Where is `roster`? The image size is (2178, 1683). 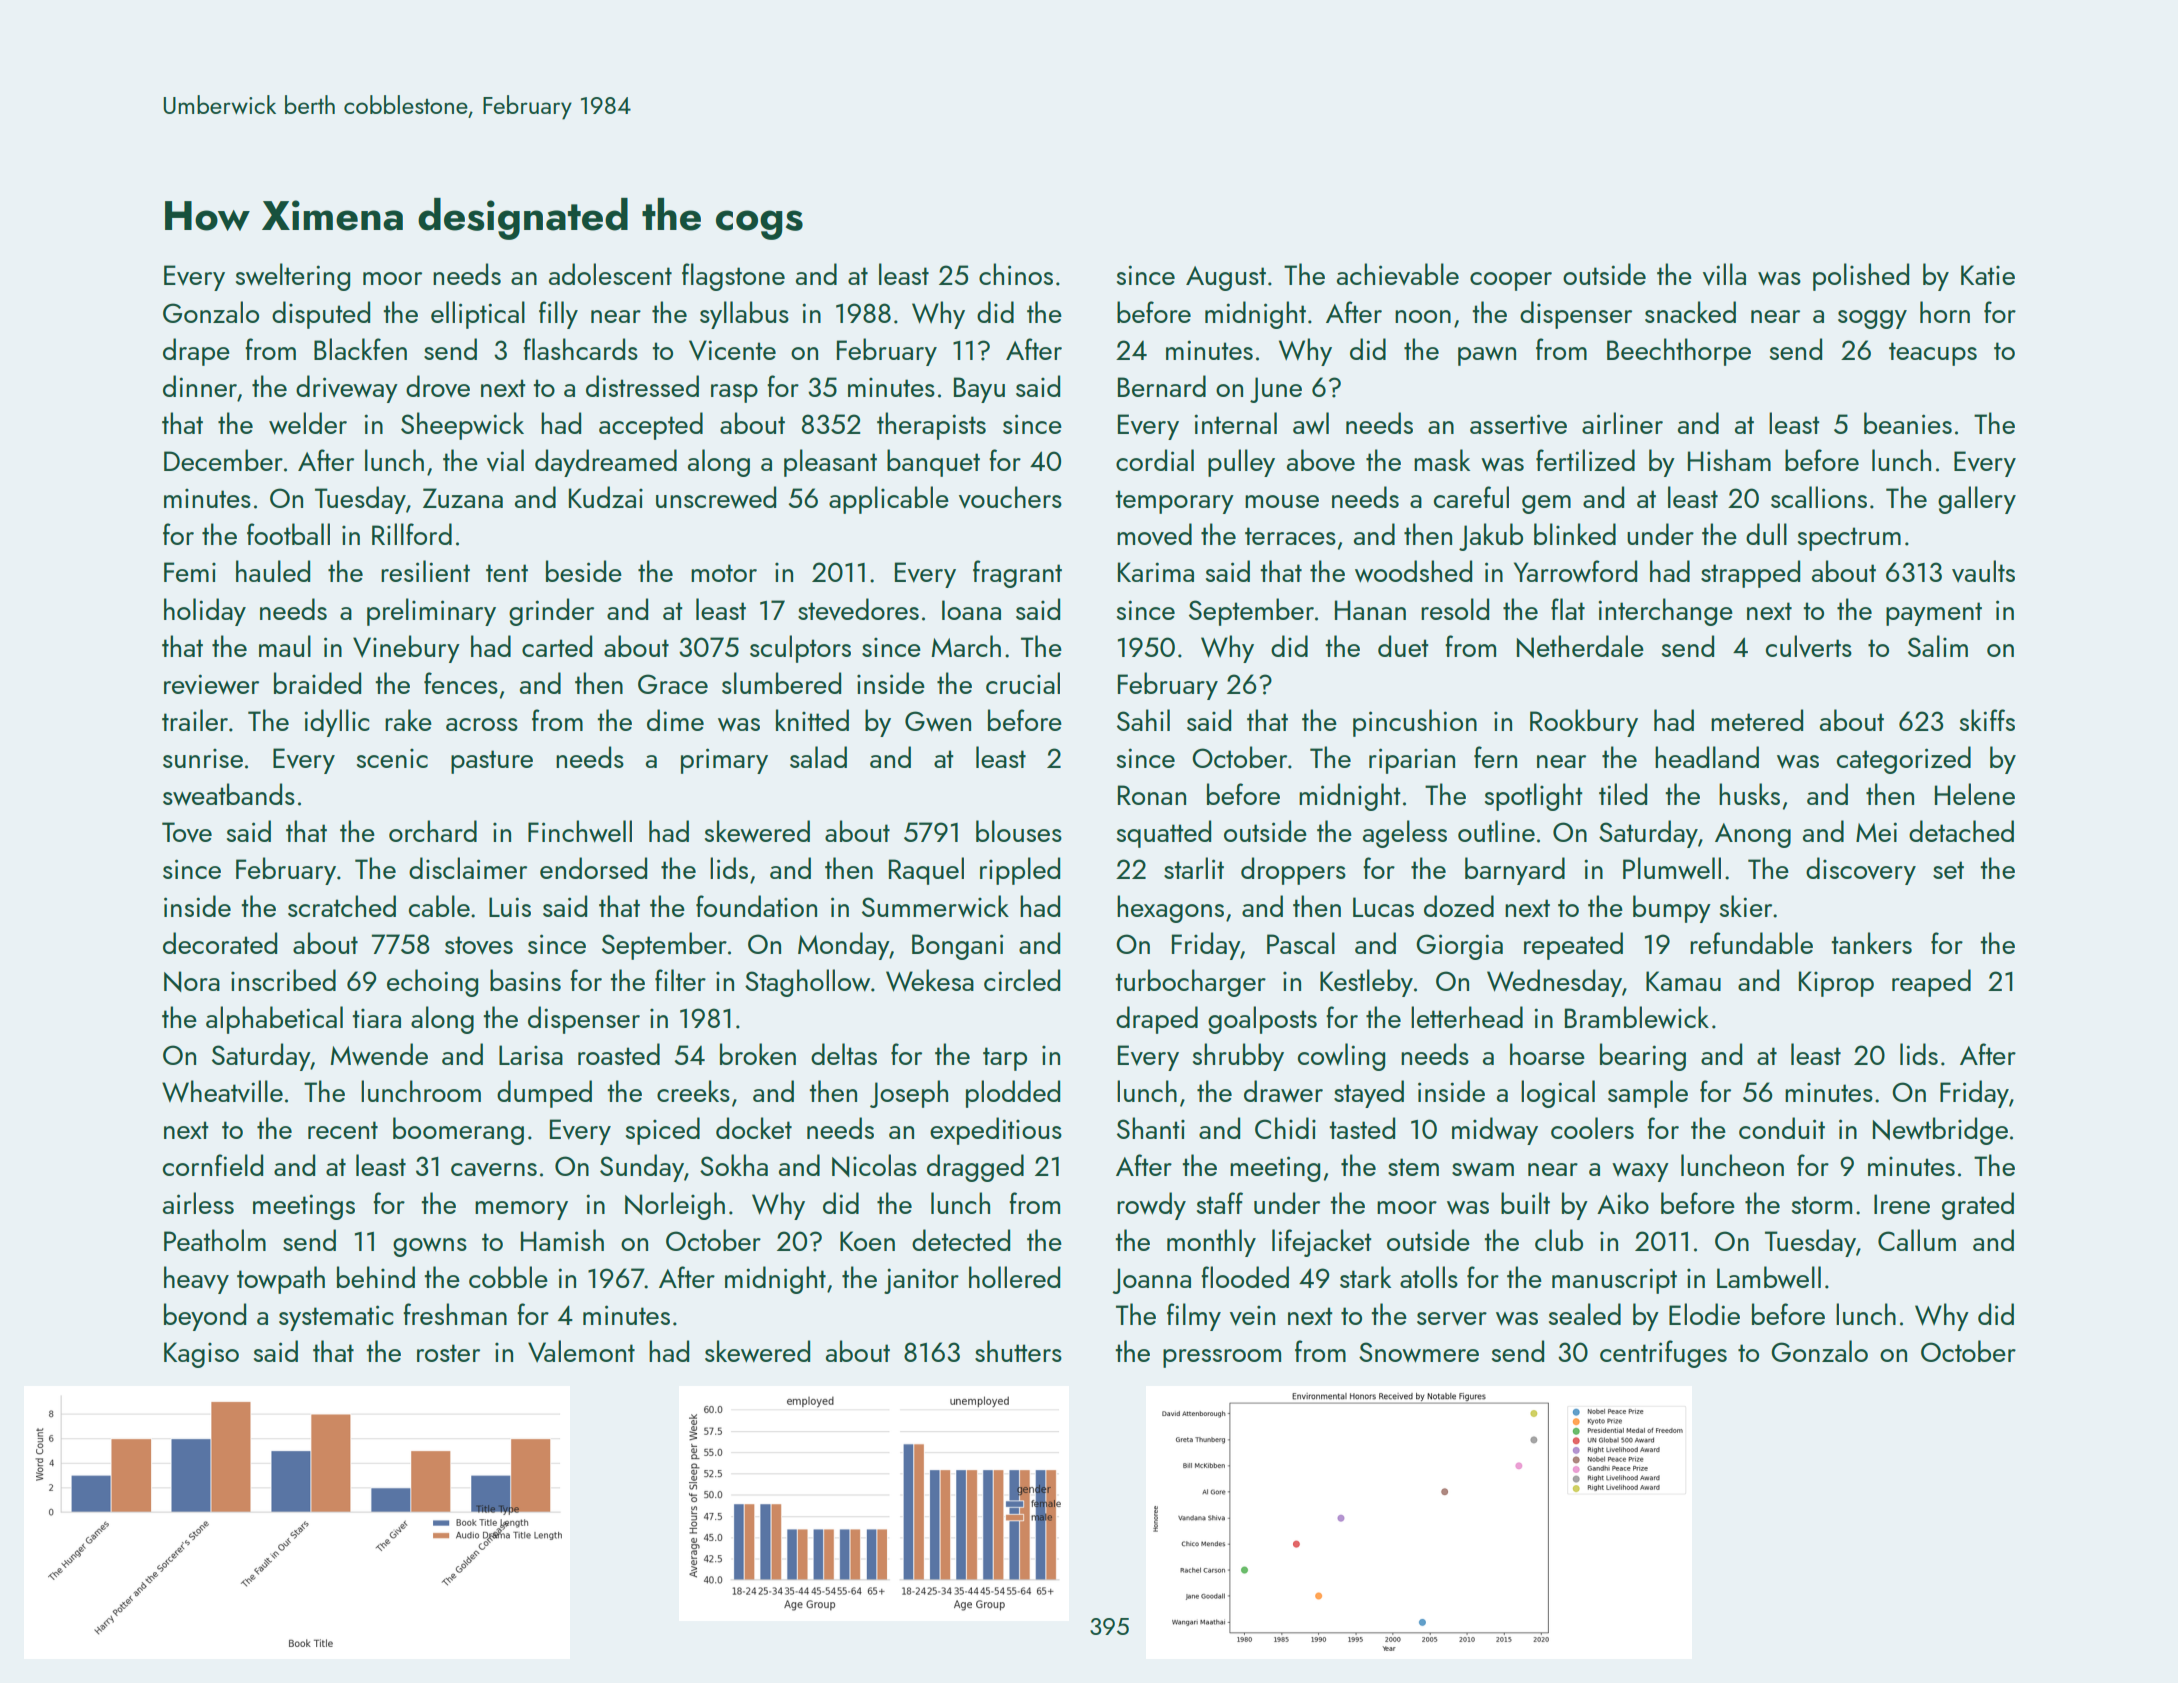 roster is located at coordinates (448, 1353).
